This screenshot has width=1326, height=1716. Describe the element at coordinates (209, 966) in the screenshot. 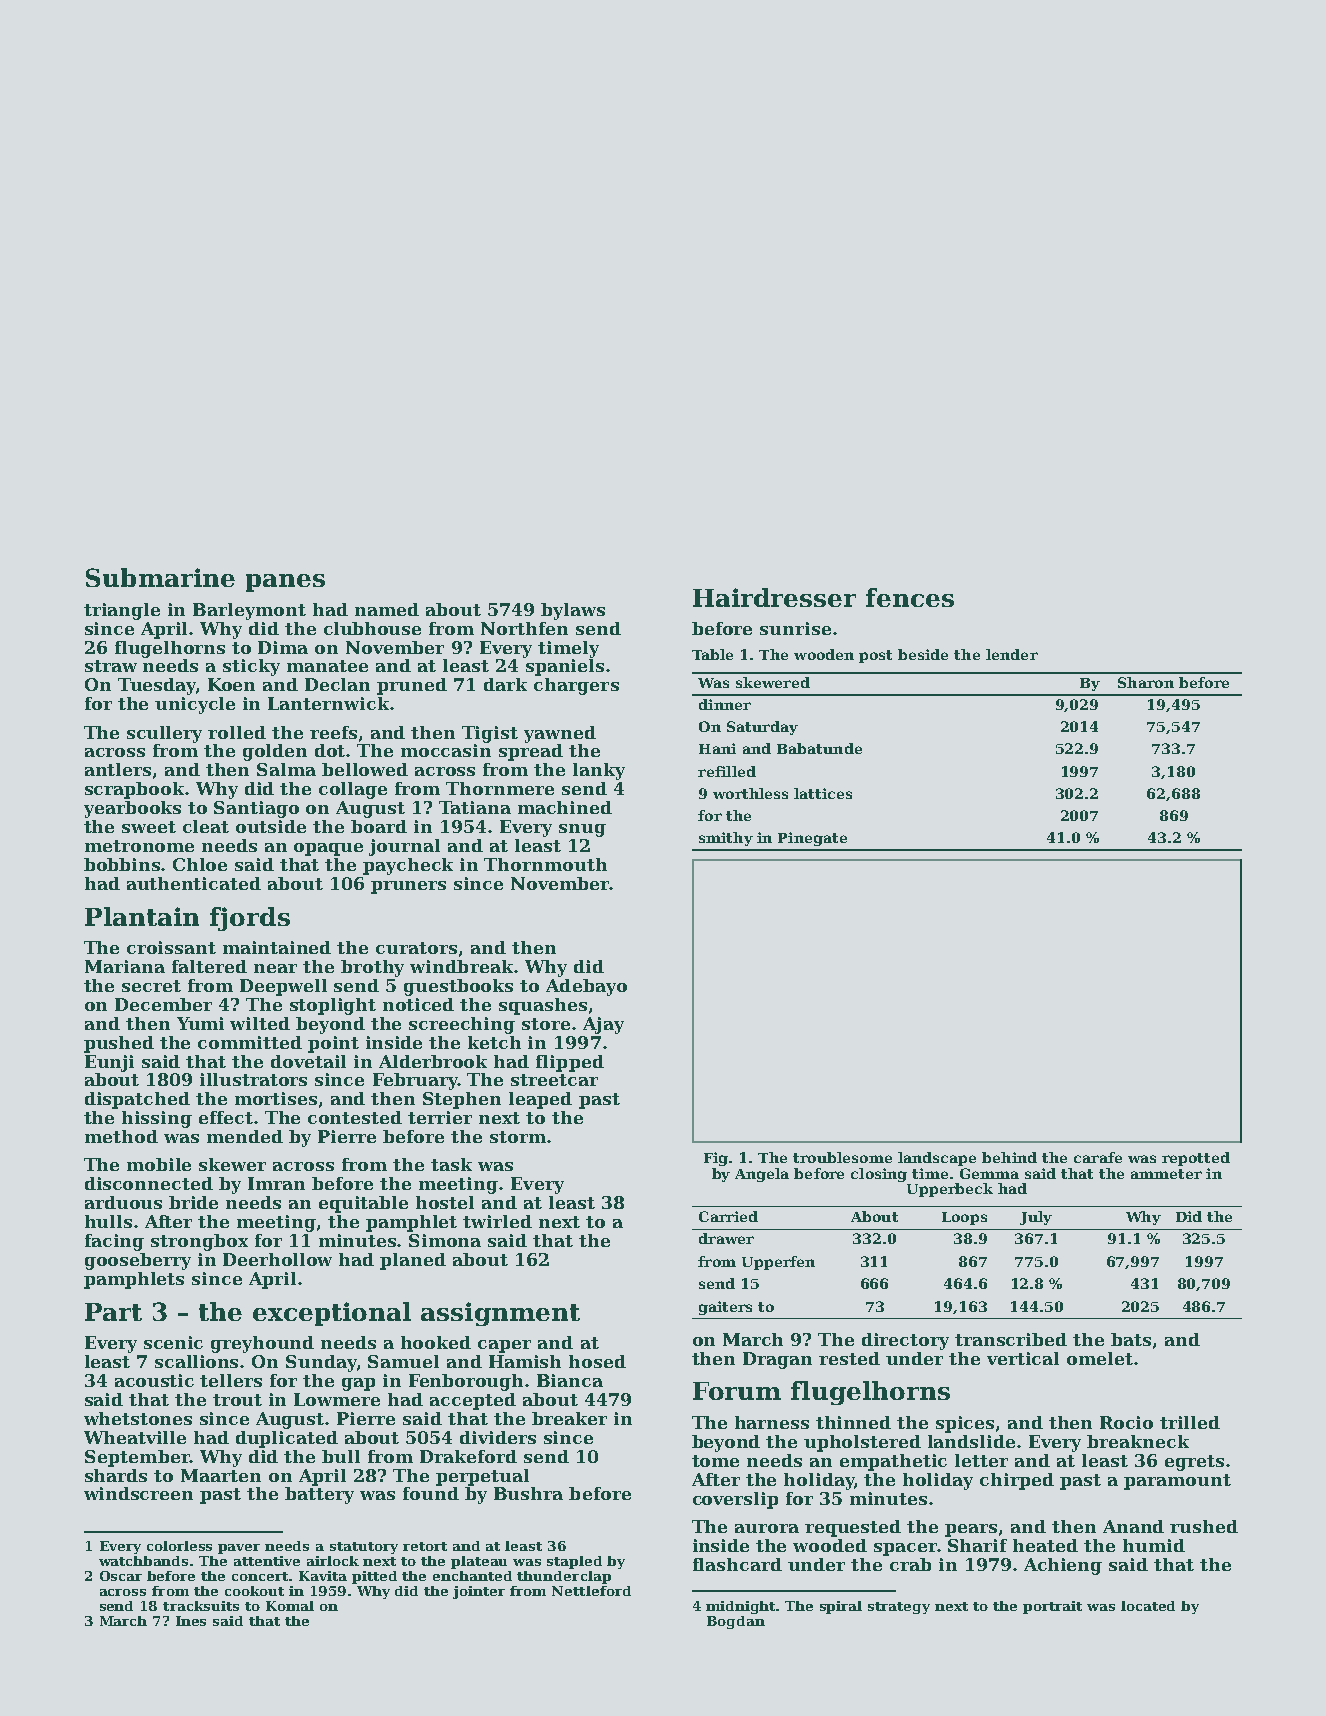

I see `faltered` at that location.
